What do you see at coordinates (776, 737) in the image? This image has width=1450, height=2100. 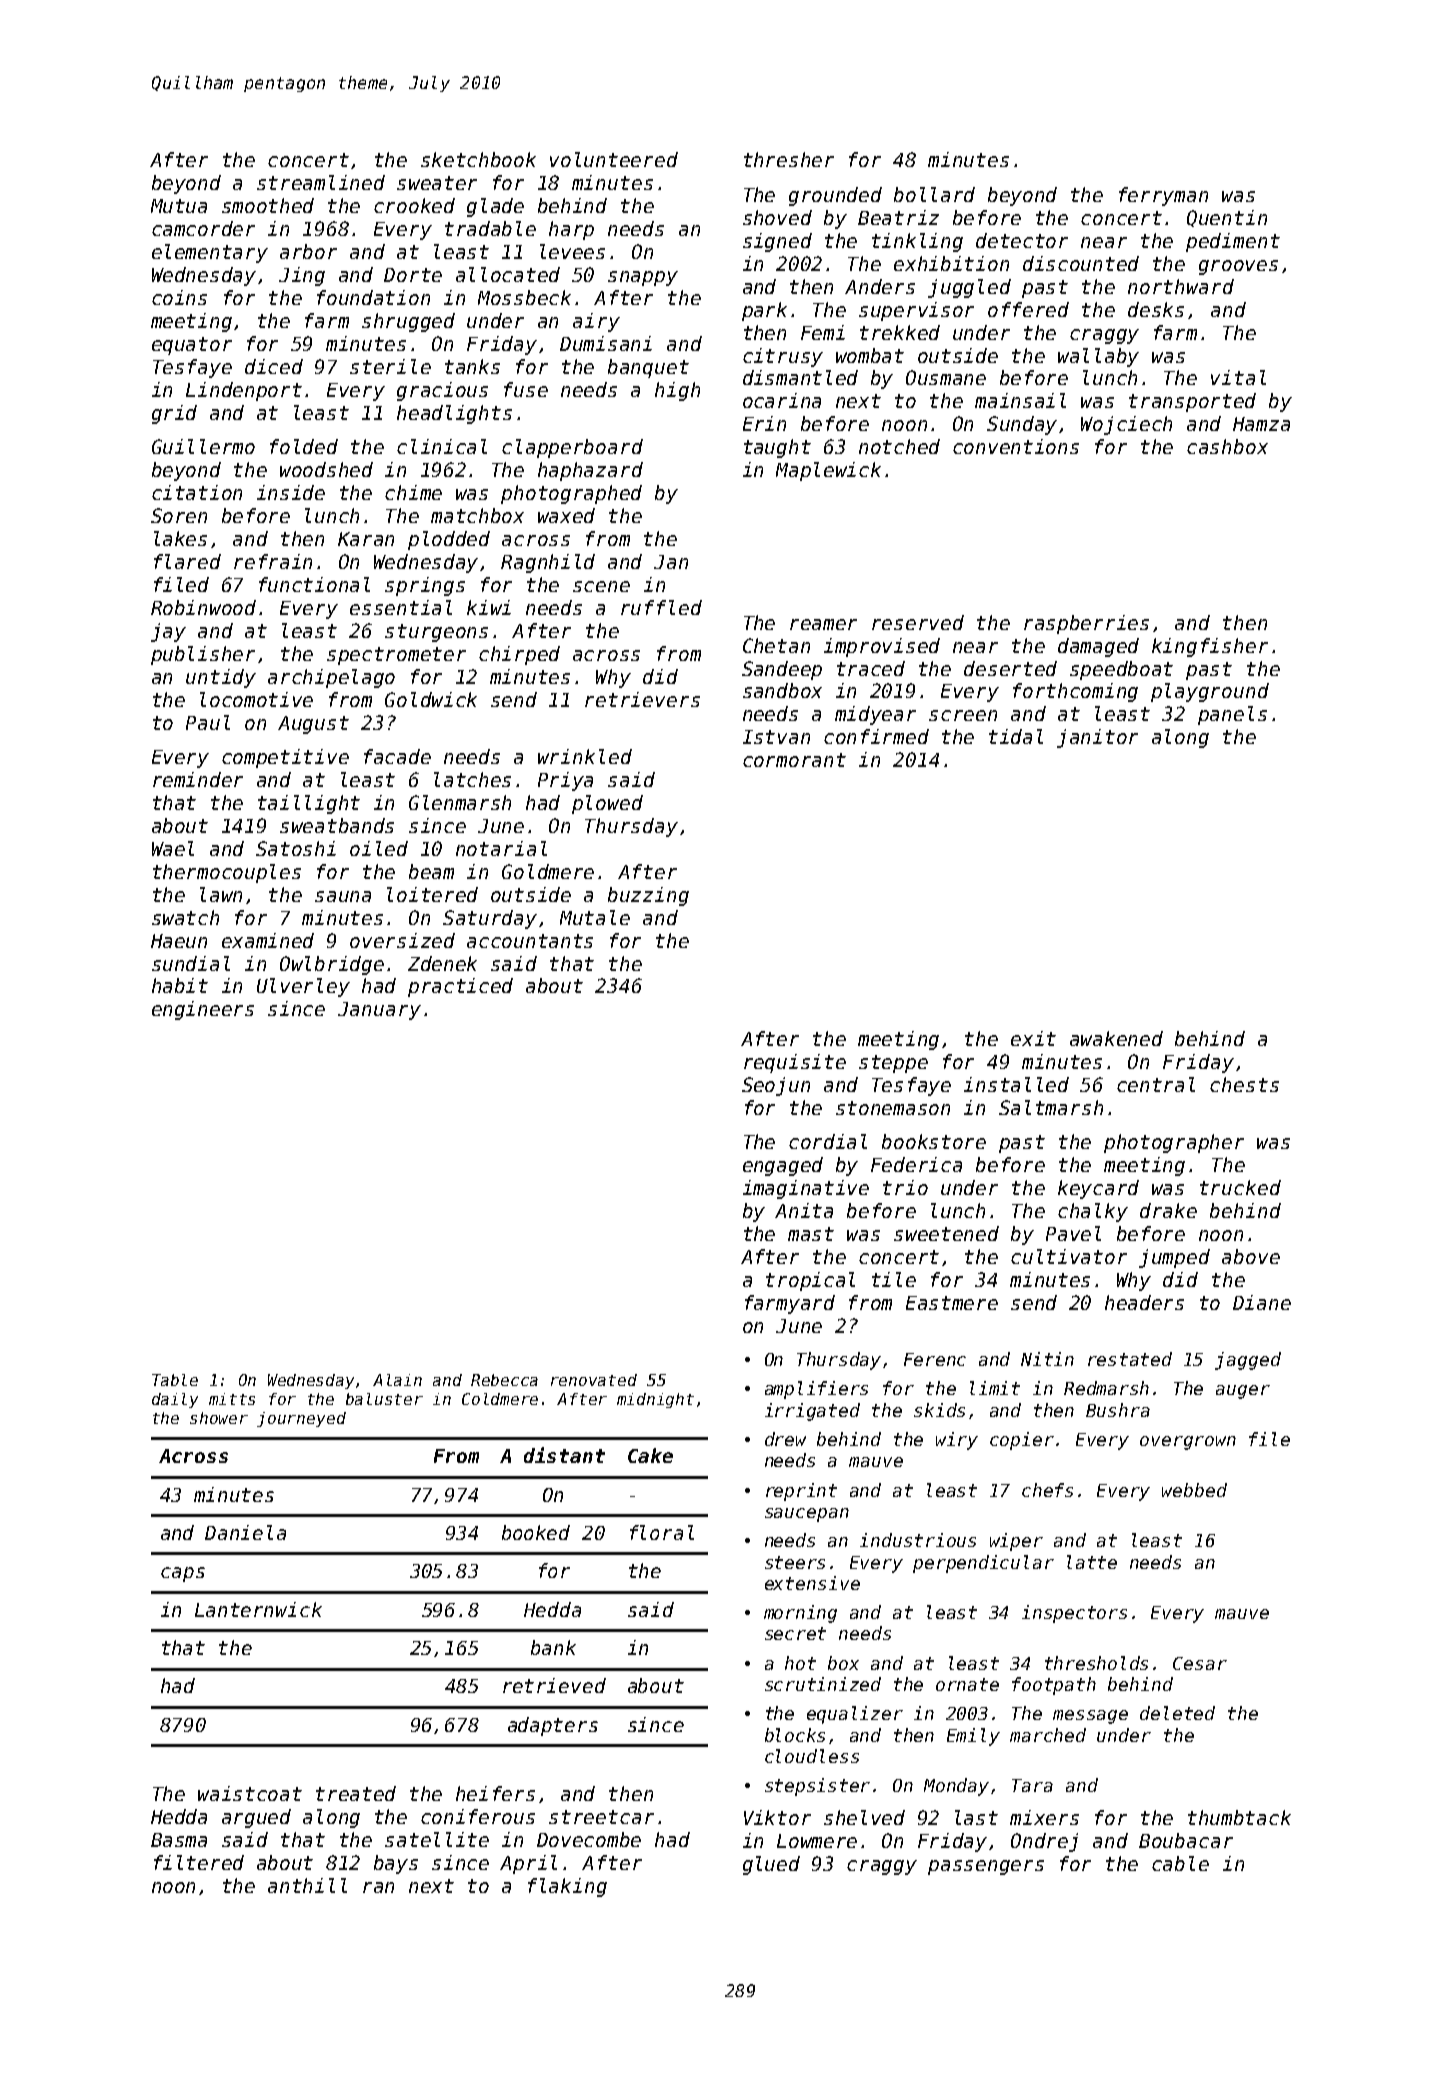 I see `Istvan` at bounding box center [776, 737].
